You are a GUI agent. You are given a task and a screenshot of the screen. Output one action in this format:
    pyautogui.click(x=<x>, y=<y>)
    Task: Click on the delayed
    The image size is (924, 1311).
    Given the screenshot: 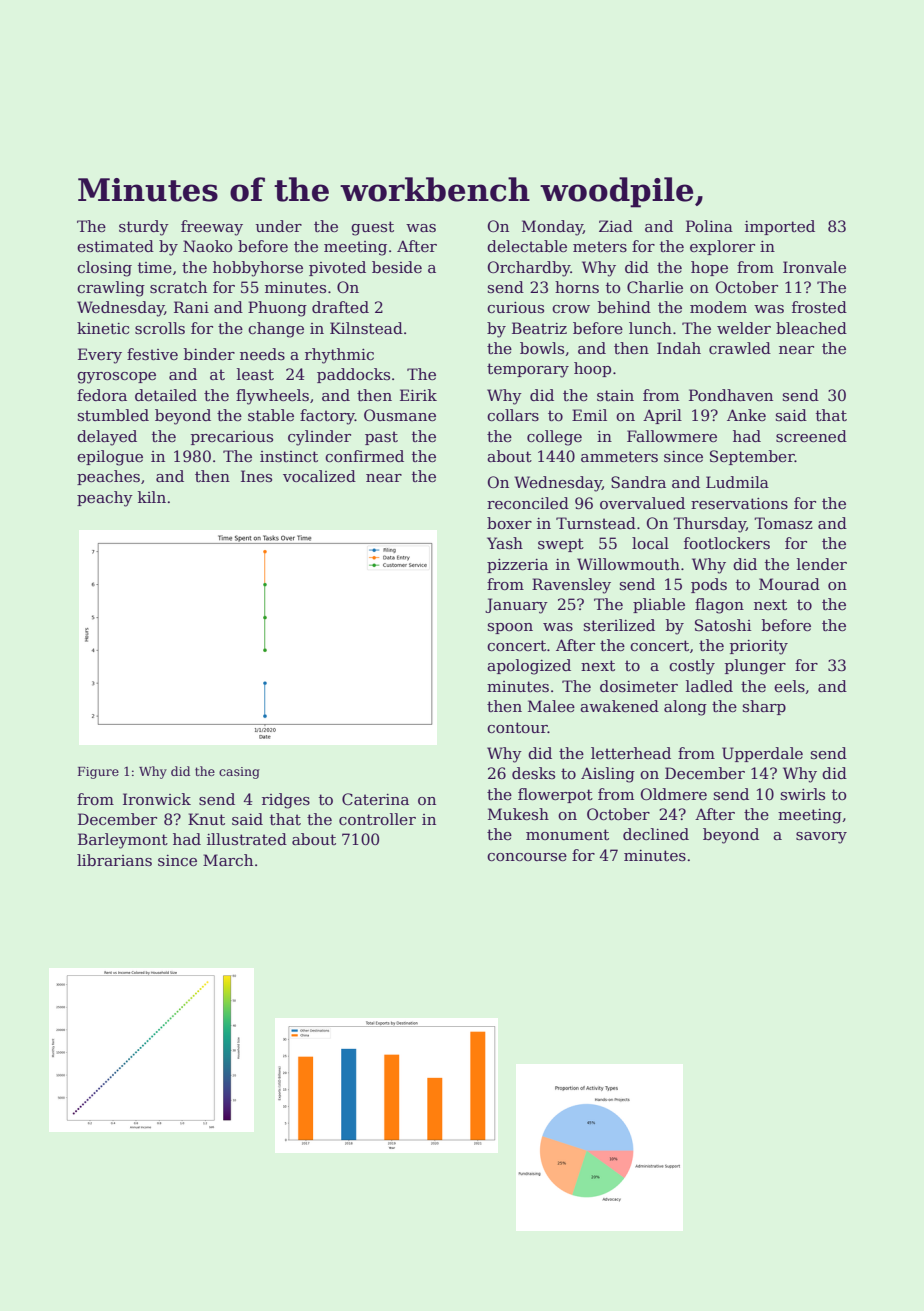 What is the action you would take?
    pyautogui.click(x=107, y=438)
